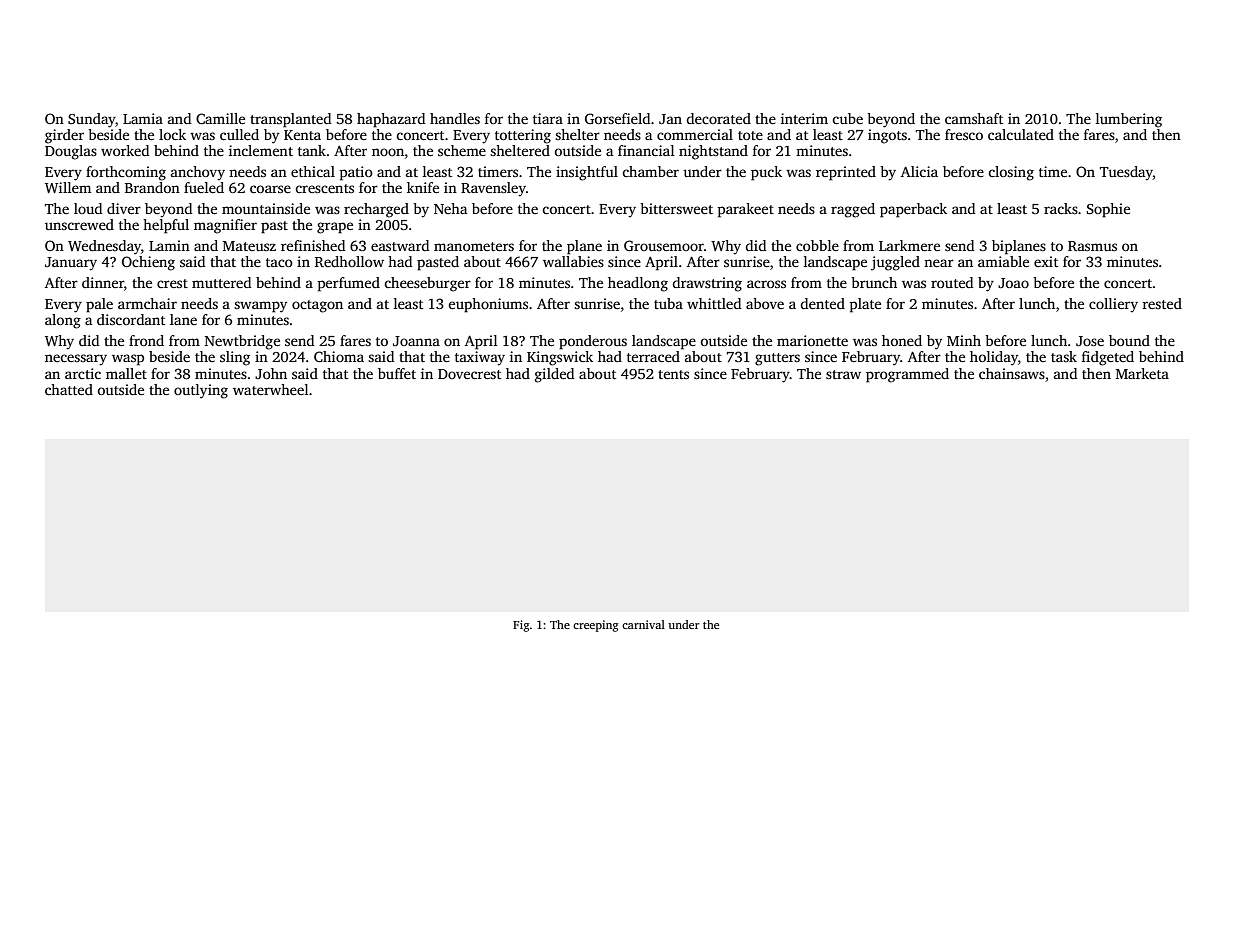 Image resolution: width=1233 pixels, height=952 pixels. I want to click on camshaft, so click(974, 118).
